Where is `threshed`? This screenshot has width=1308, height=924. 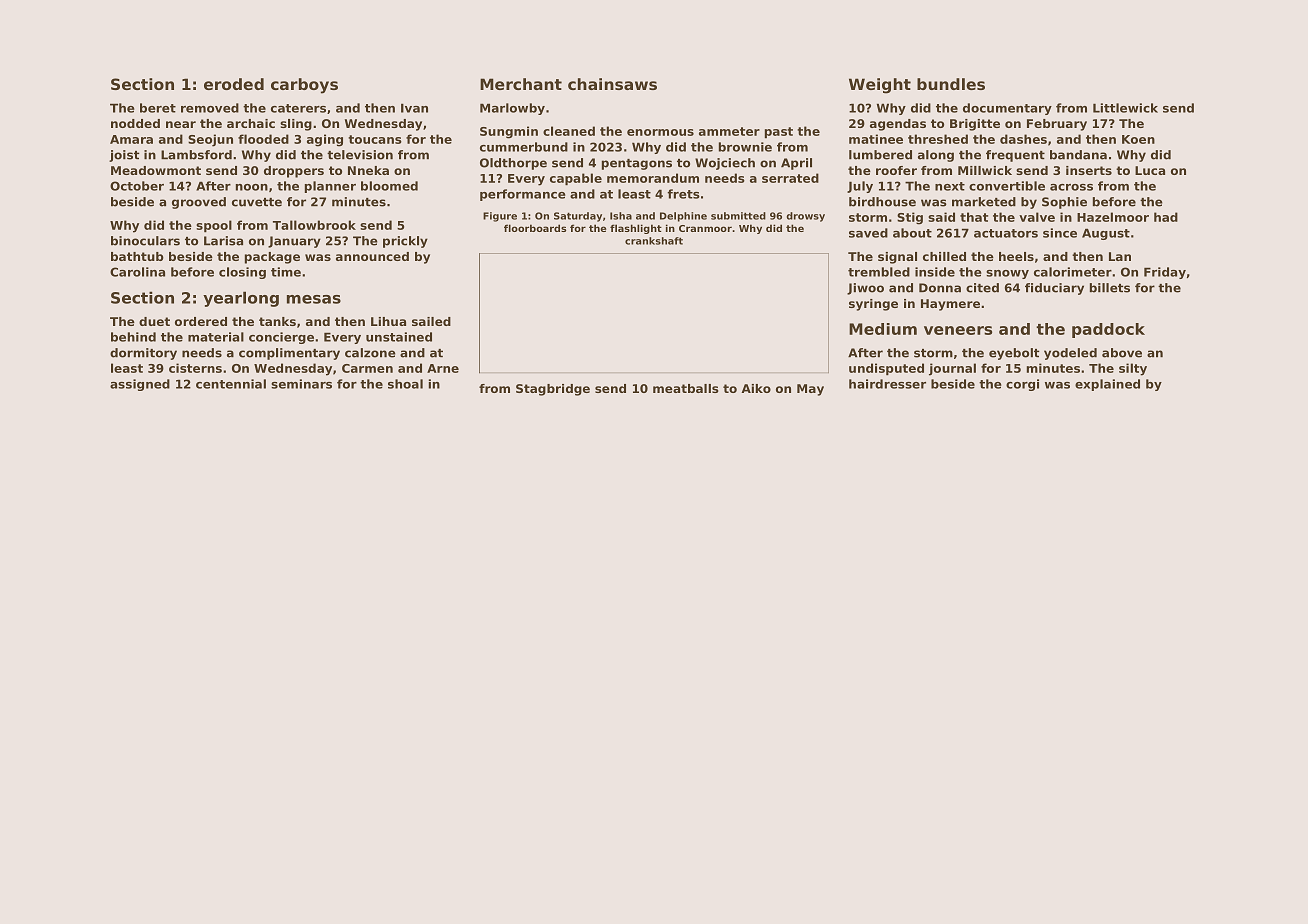 threshed is located at coordinates (938, 139).
